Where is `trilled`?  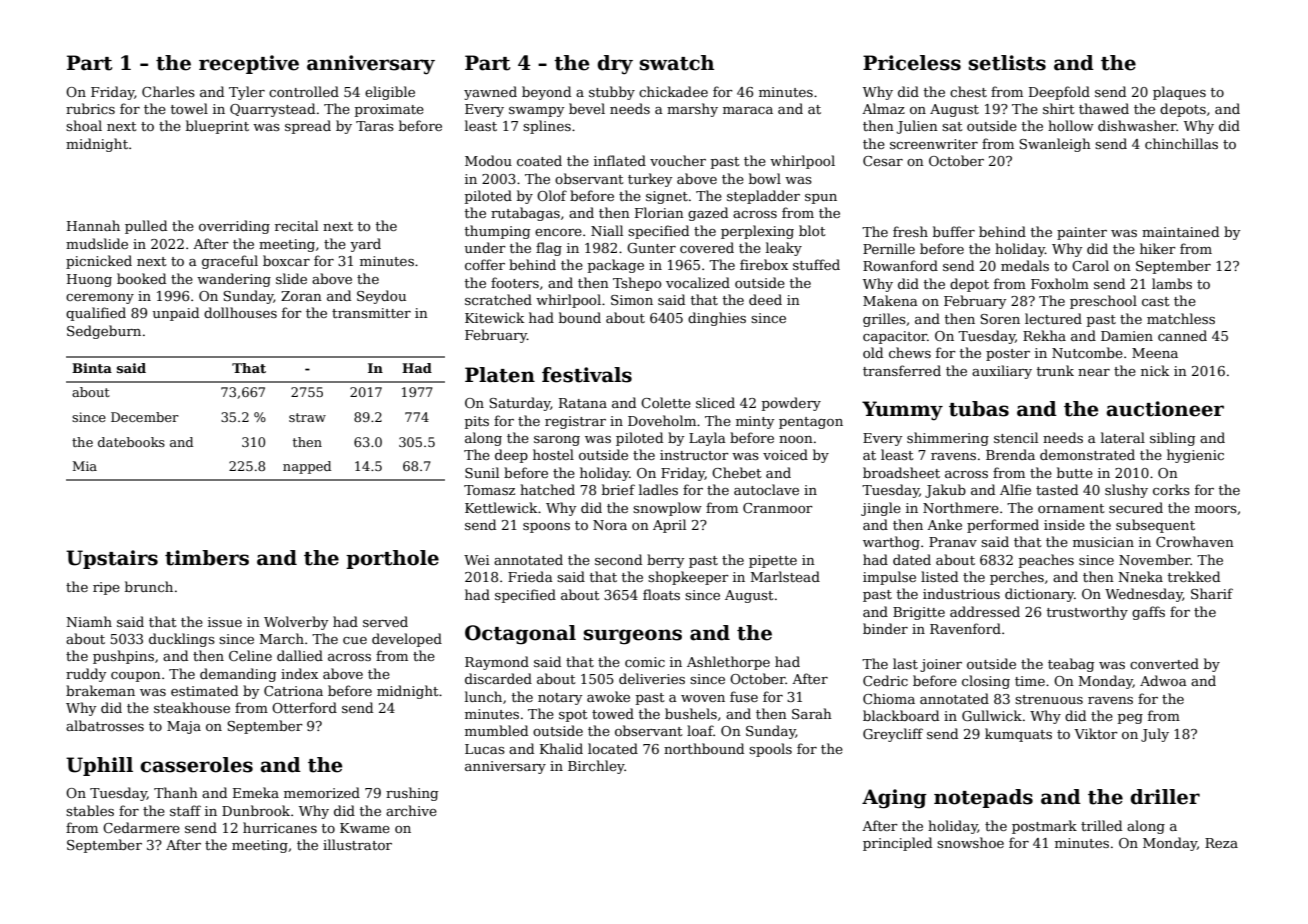
trilled is located at coordinates (1101, 825).
